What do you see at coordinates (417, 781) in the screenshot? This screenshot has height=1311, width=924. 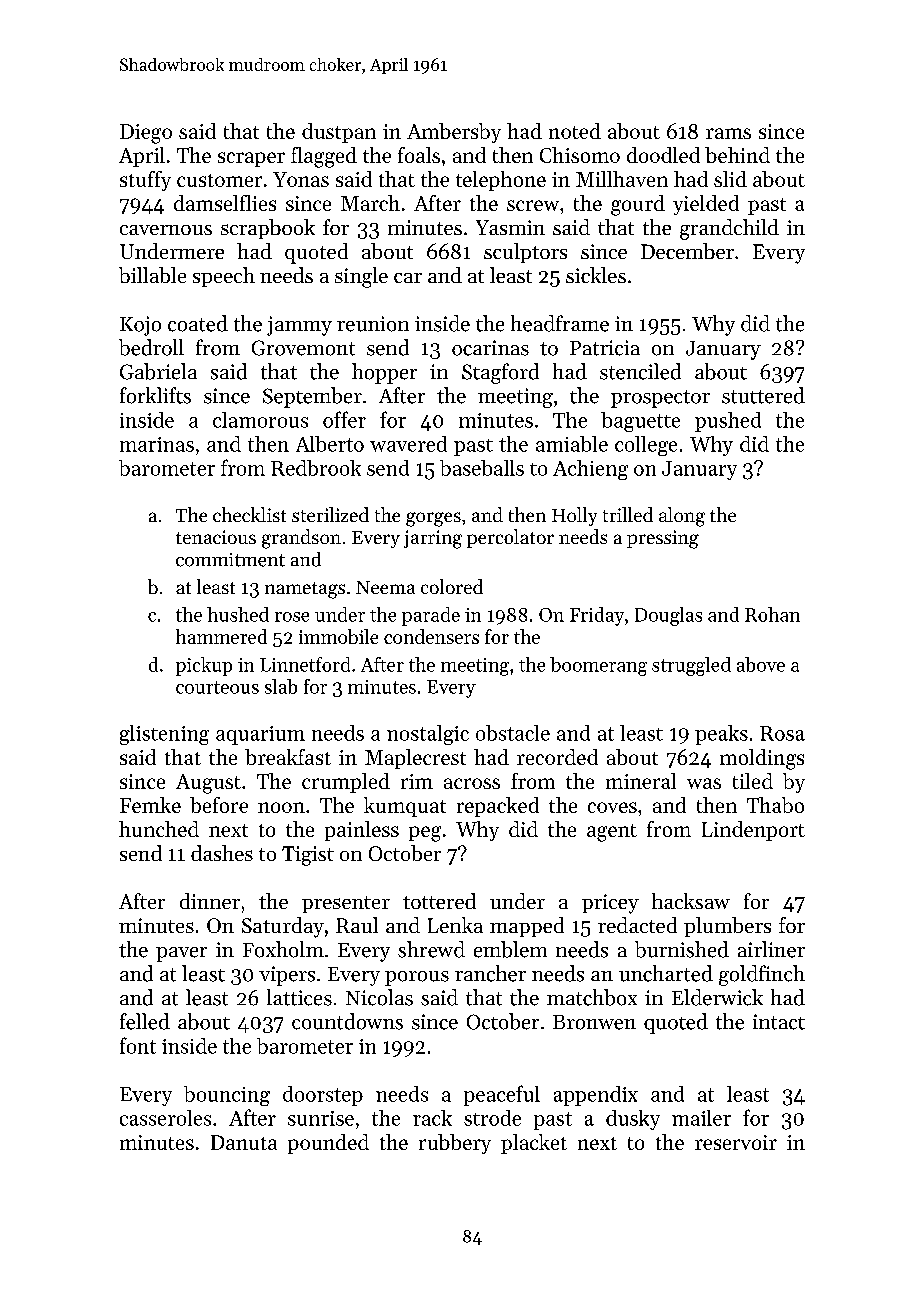 I see `rim` at bounding box center [417, 781].
